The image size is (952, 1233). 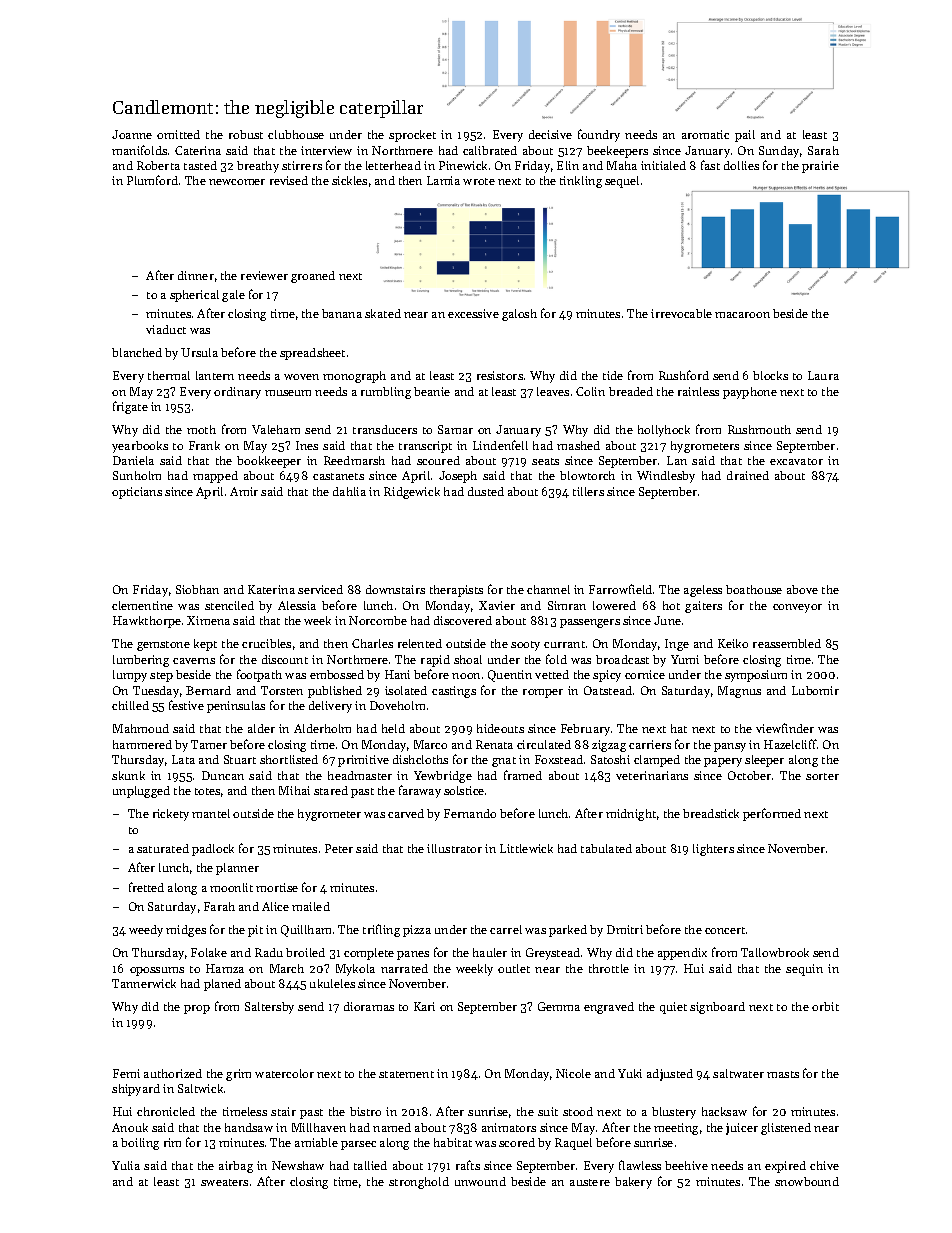 What do you see at coordinates (820, 167) in the page?
I see `prairie` at bounding box center [820, 167].
